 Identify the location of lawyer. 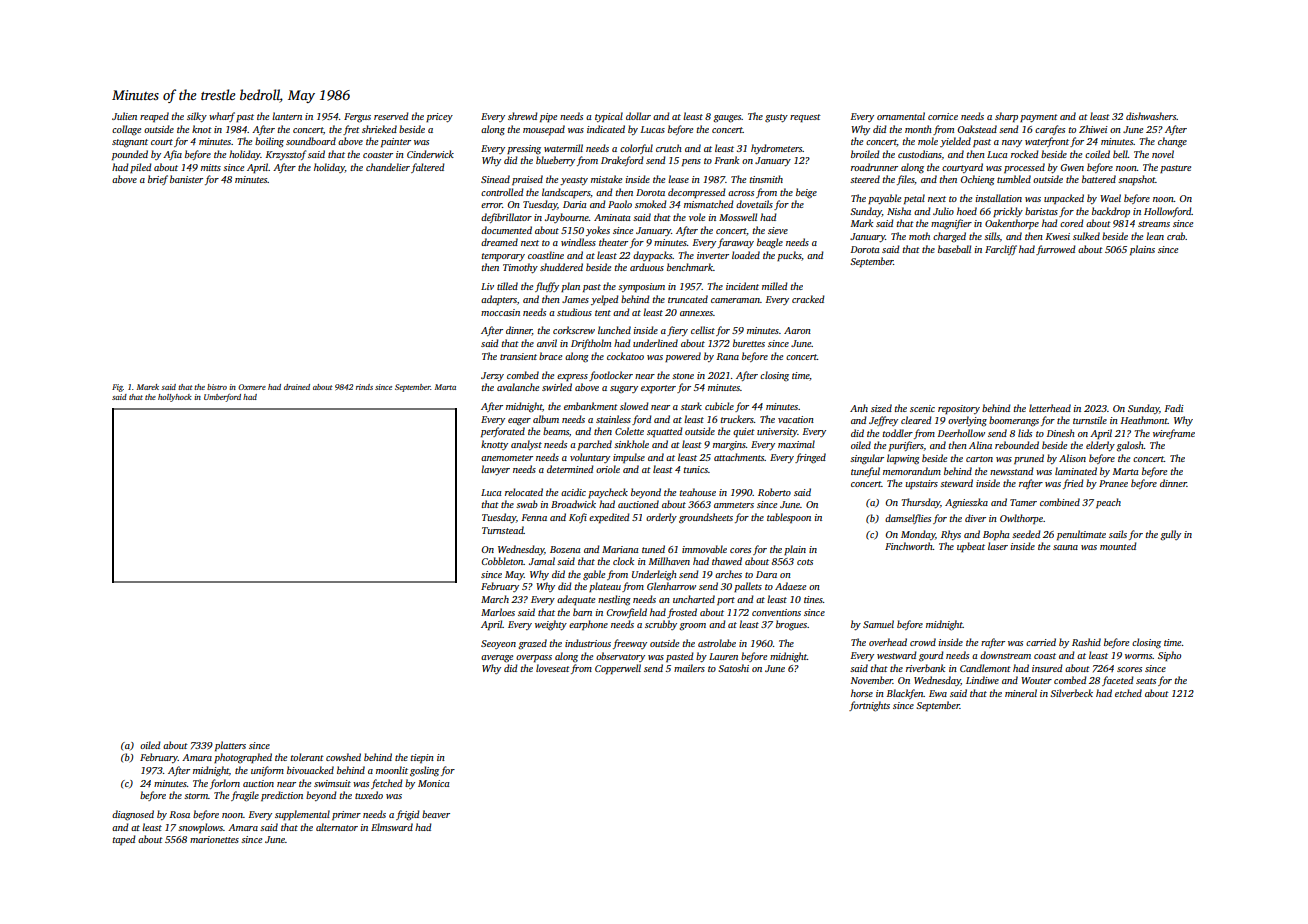
(495, 470).
